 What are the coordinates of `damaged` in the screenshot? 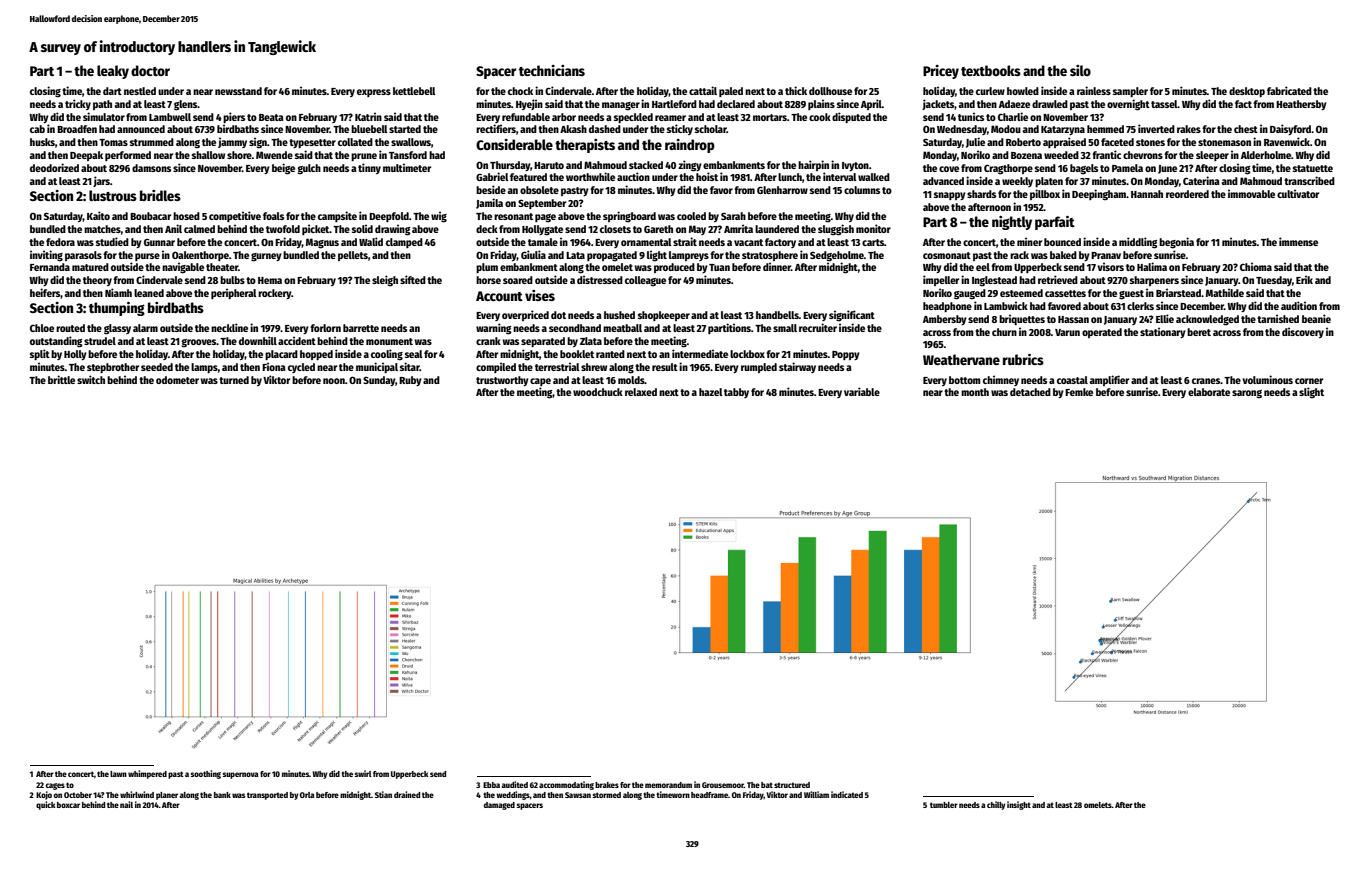 It's located at (499, 806).
